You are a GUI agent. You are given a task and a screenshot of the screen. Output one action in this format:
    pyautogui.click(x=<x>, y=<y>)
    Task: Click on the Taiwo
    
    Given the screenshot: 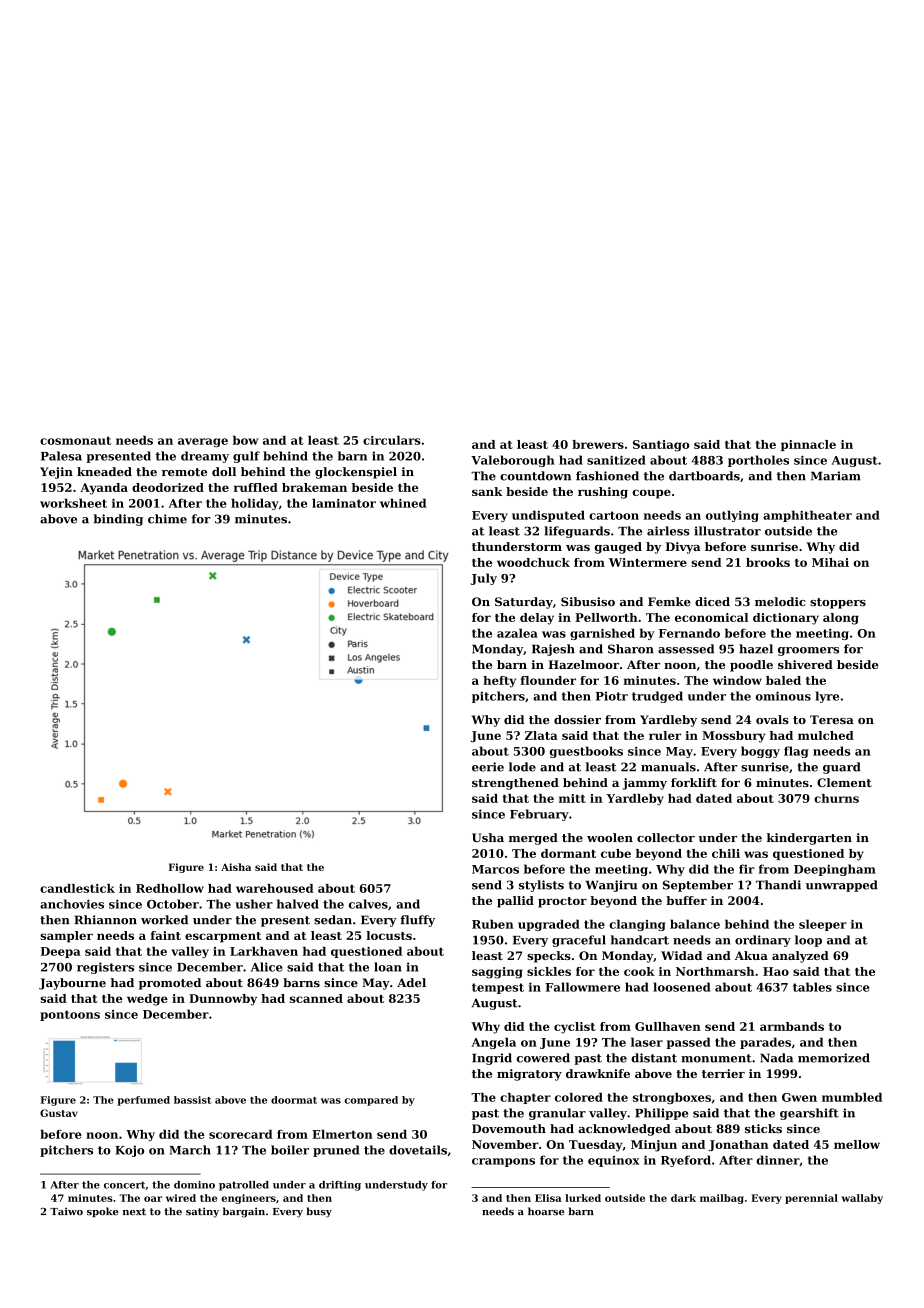 What is the action you would take?
    pyautogui.click(x=66, y=1211)
